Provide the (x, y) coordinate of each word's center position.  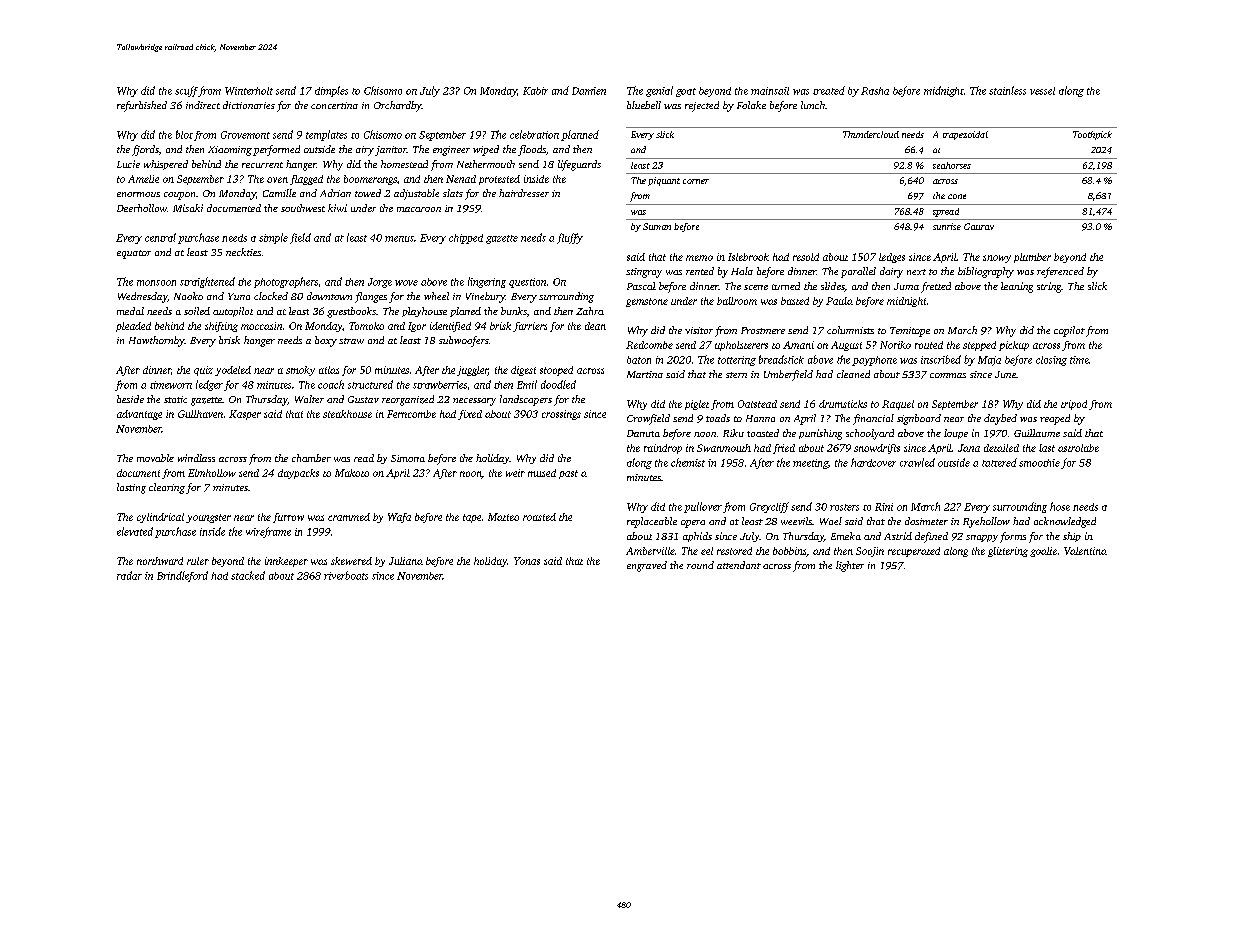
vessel (1042, 91)
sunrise (947, 226)
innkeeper (286, 562)
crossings (561, 415)
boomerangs (370, 180)
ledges (892, 258)
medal (130, 311)
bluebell (644, 105)
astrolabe (1078, 448)
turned (786, 286)
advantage (139, 415)
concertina (334, 105)
